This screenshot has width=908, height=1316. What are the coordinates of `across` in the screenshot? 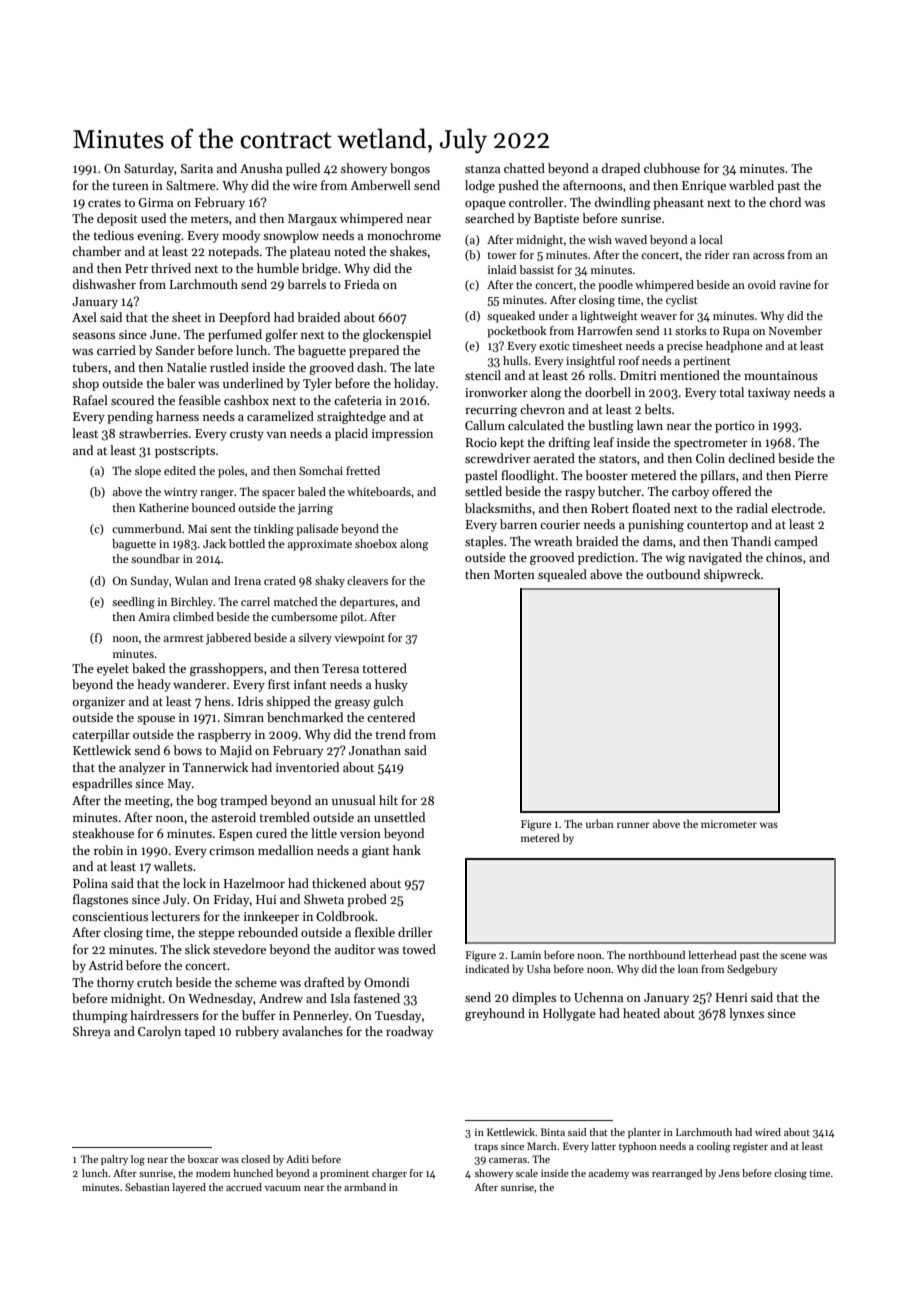 It's located at (769, 256).
